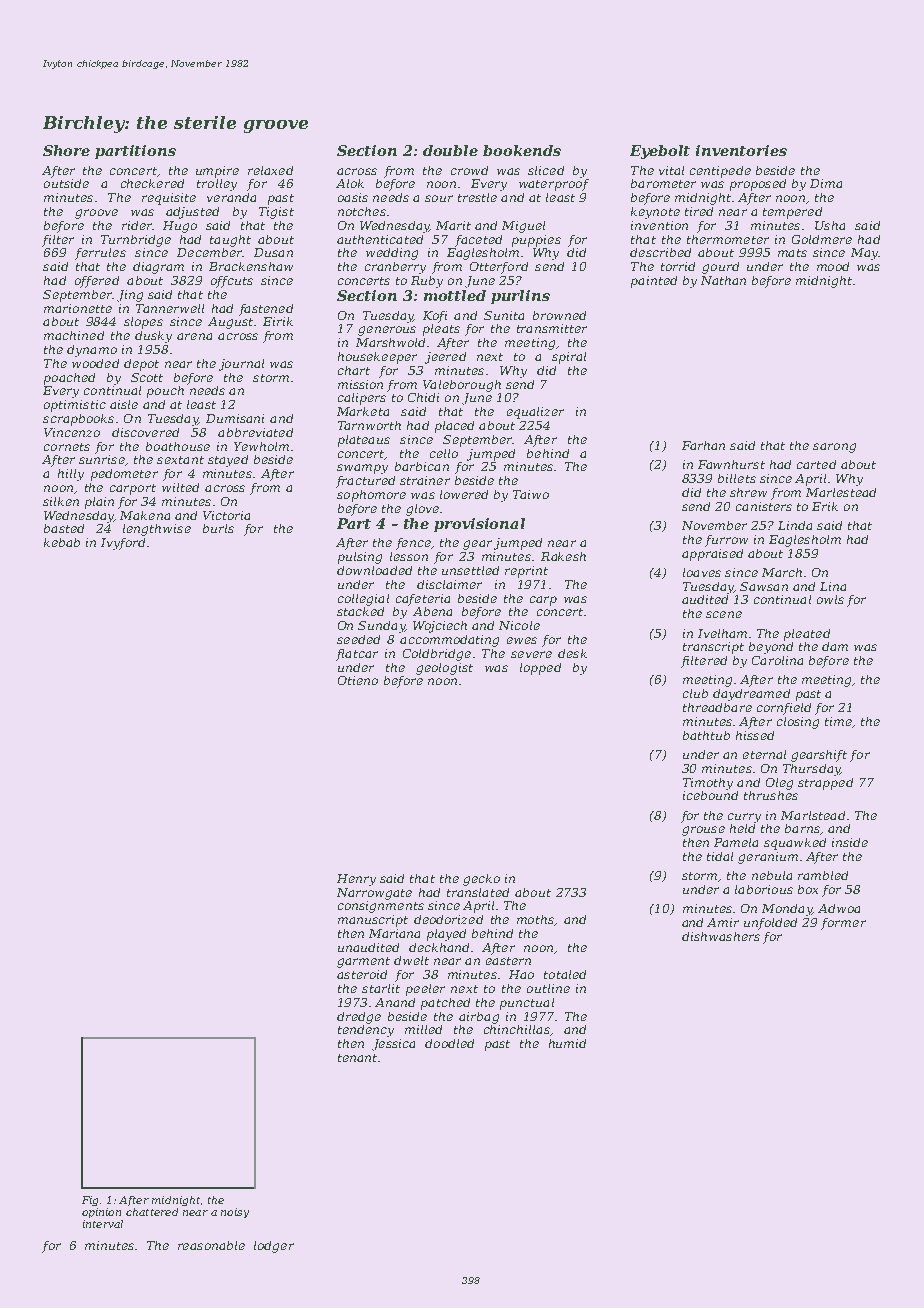 The height and width of the page is (1308, 924). I want to click on humid, so click(567, 1043).
